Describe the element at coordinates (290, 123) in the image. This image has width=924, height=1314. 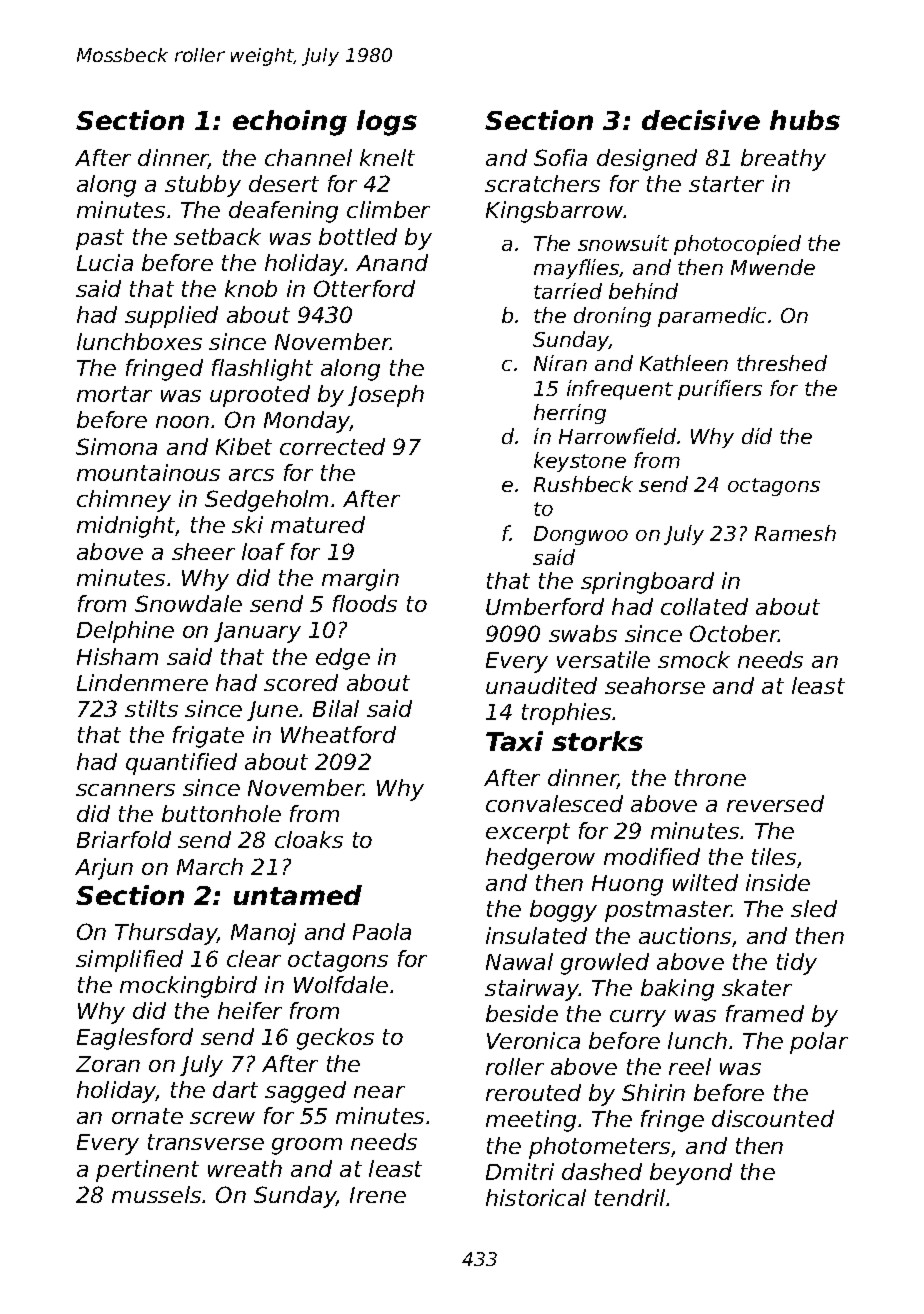
I see `echoing` at that location.
